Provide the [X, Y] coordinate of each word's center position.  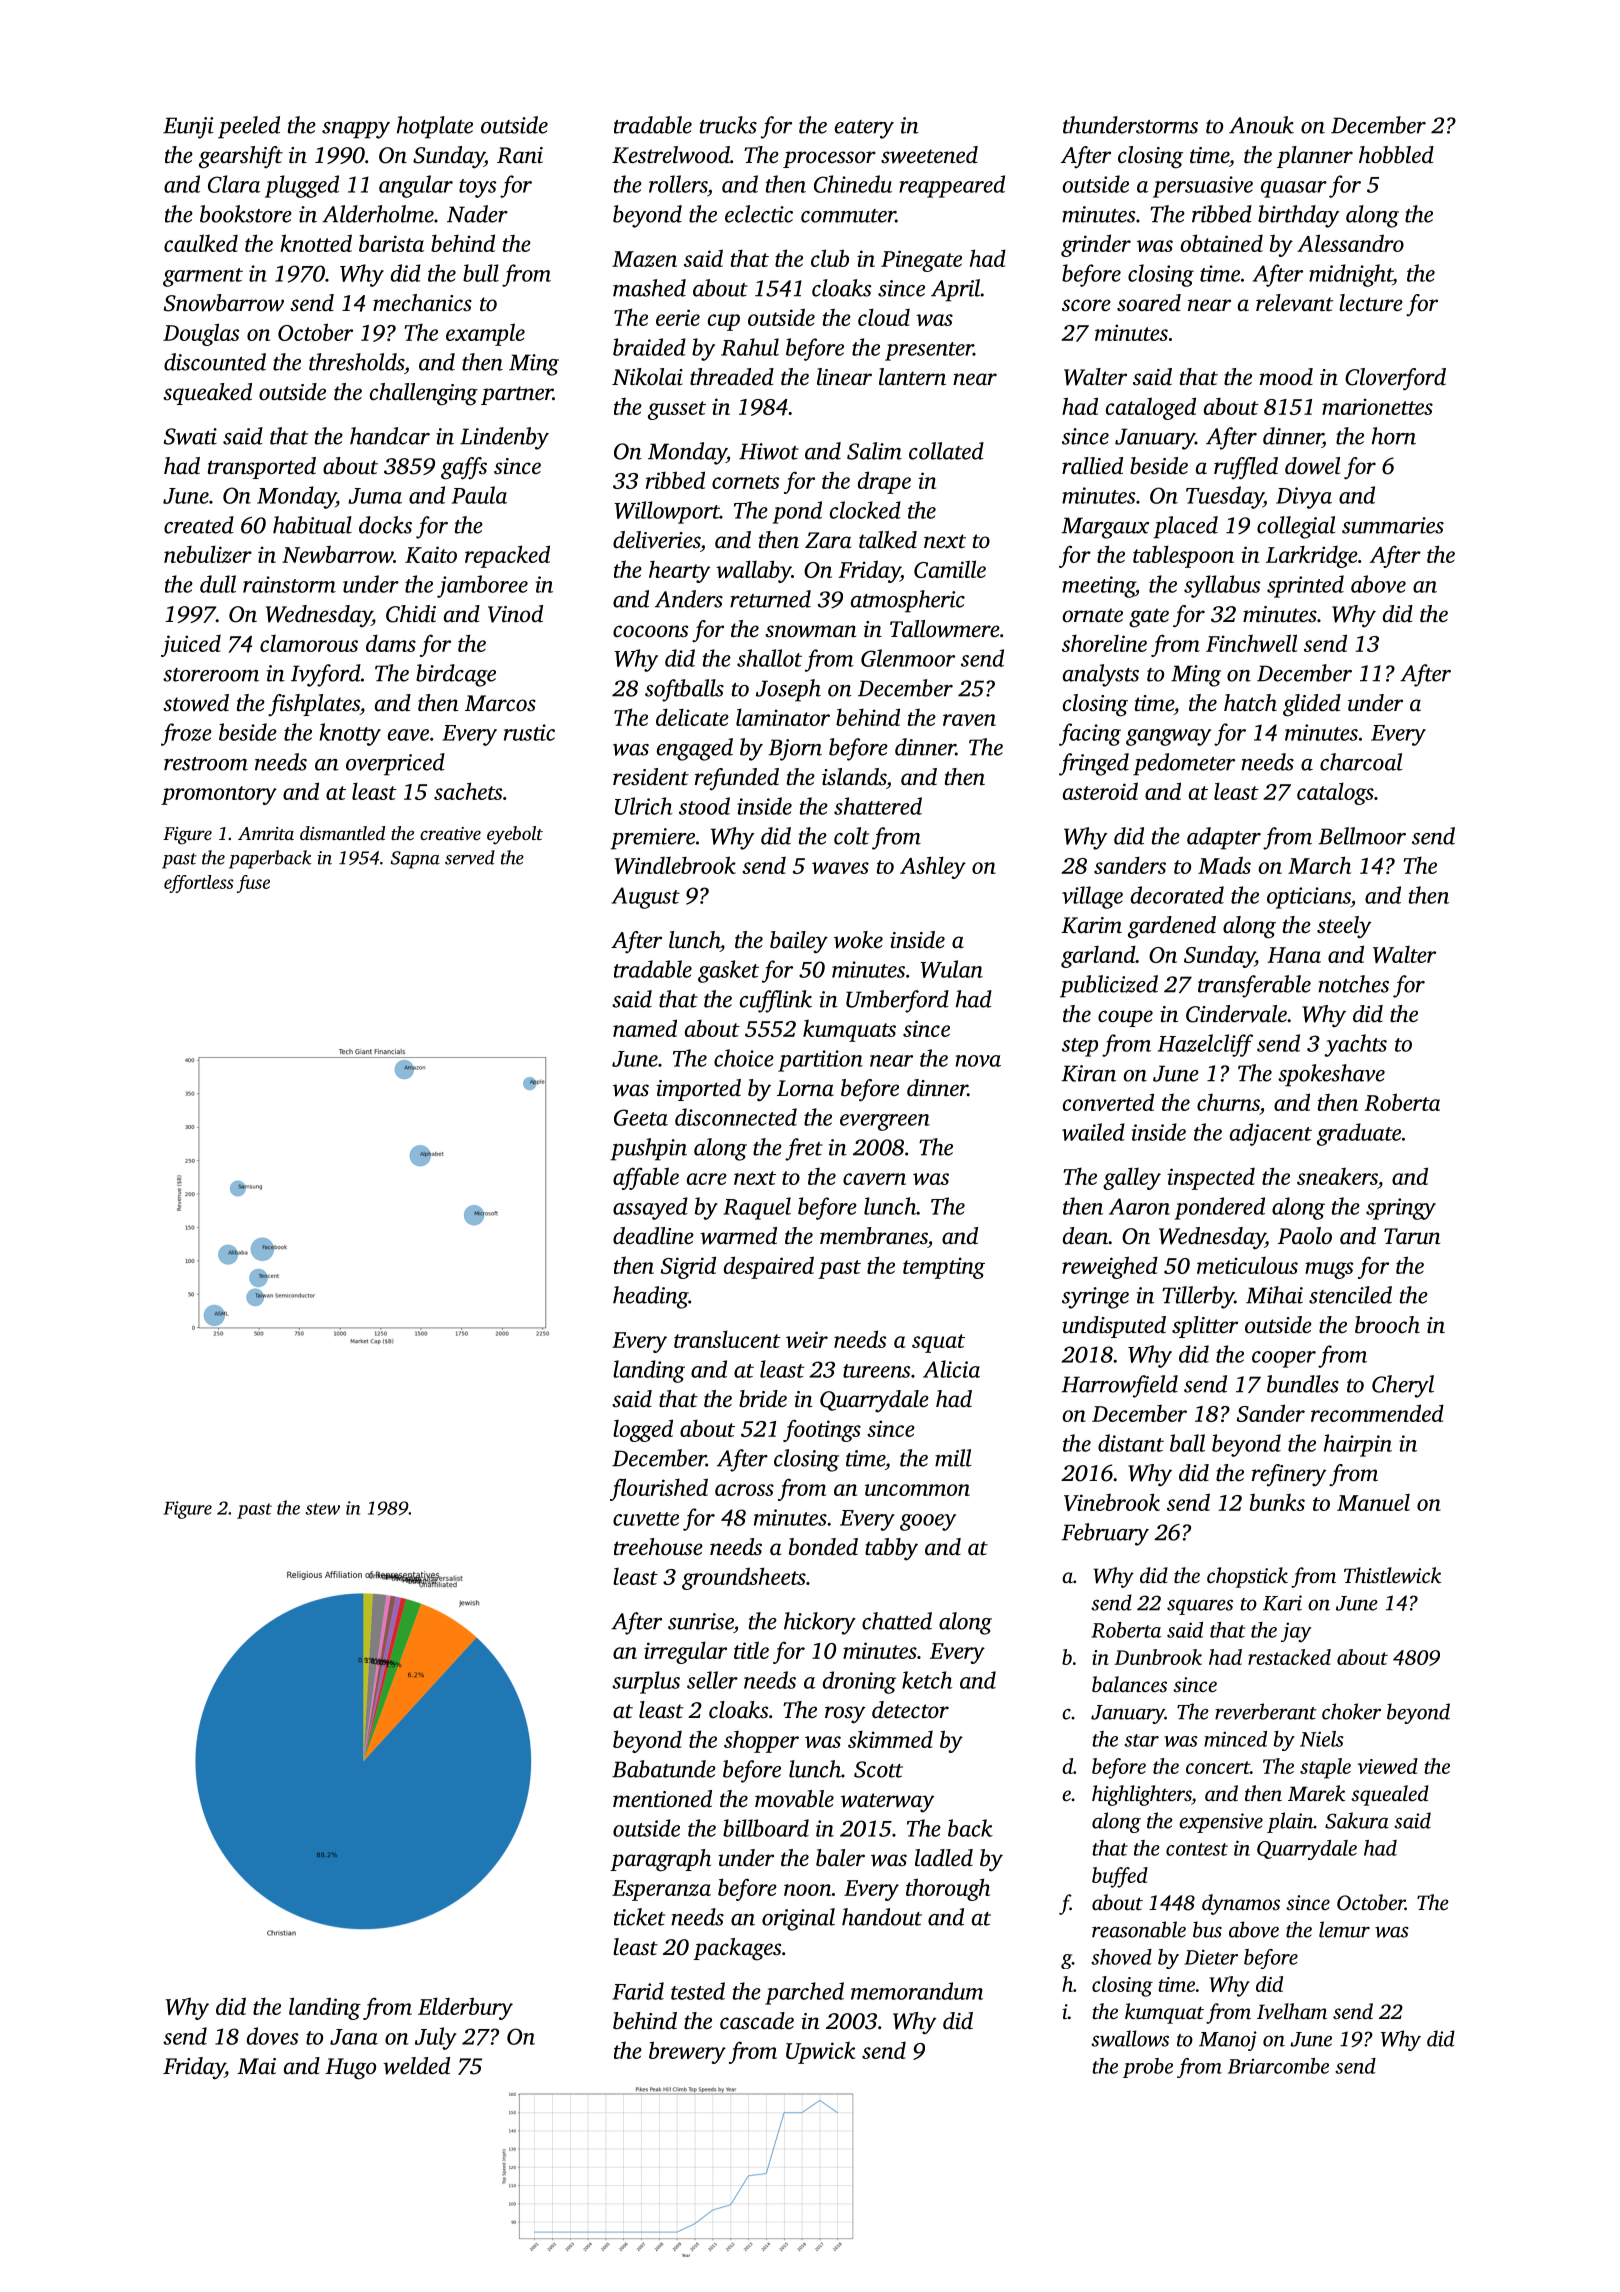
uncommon [917, 1490]
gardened [1172, 927]
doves [273, 2036]
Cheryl [1403, 1386]
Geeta [641, 1117]
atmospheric [908, 601]
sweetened [929, 155]
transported [262, 468]
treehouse [658, 1547]
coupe [1125, 1018]
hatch [1250, 702]
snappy [356, 130]
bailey [799, 942]
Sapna [415, 860]
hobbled [1396, 155]
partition [820, 1061]
